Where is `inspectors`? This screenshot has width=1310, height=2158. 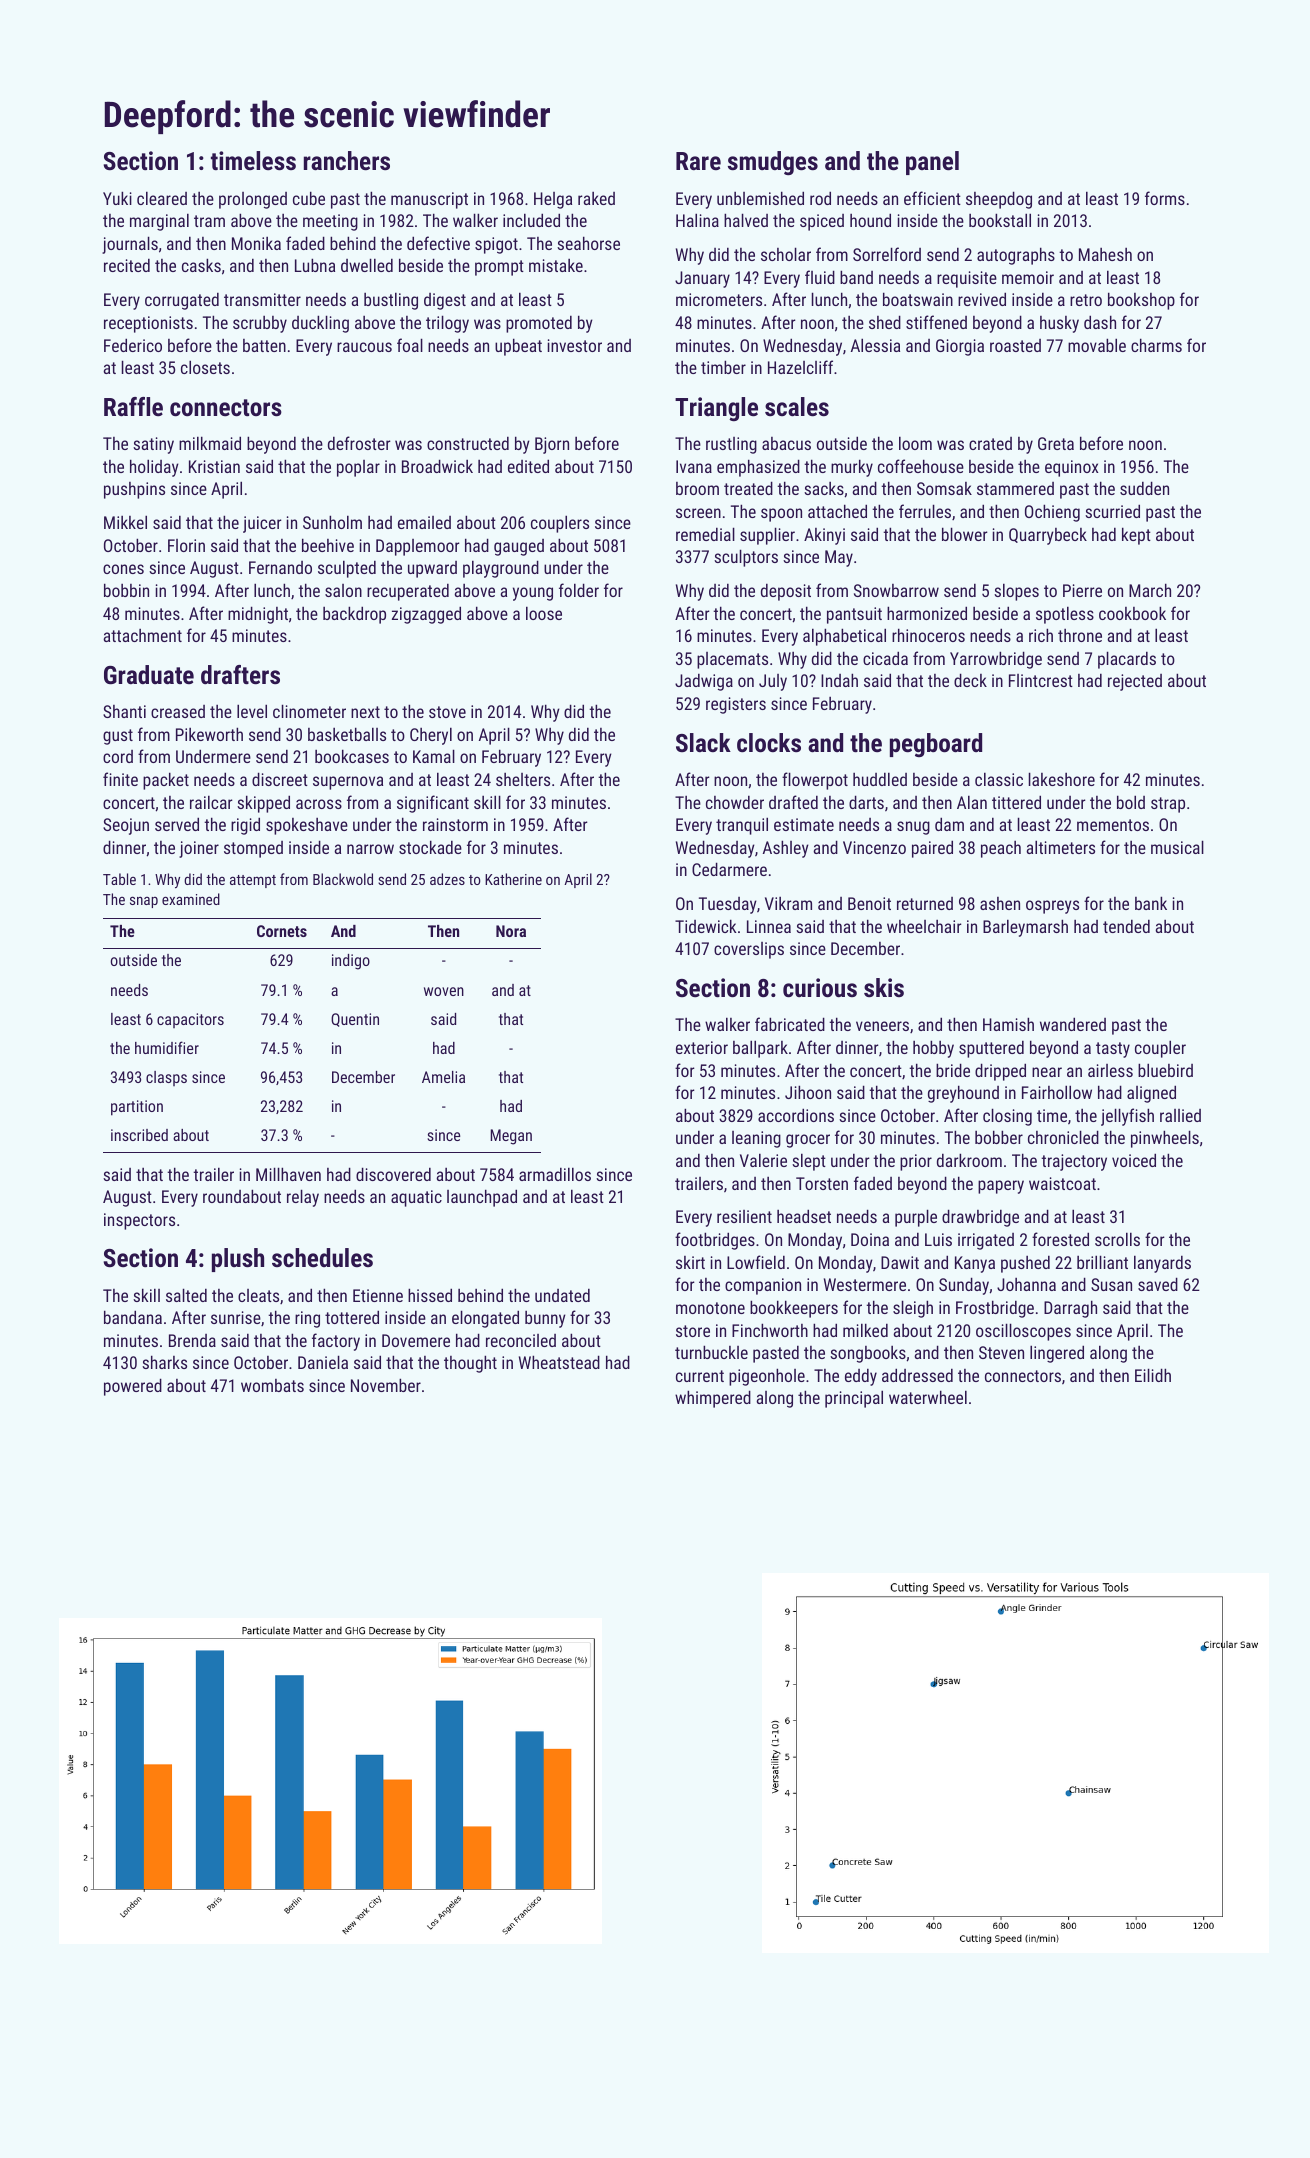 inspectors is located at coordinates (139, 1221).
